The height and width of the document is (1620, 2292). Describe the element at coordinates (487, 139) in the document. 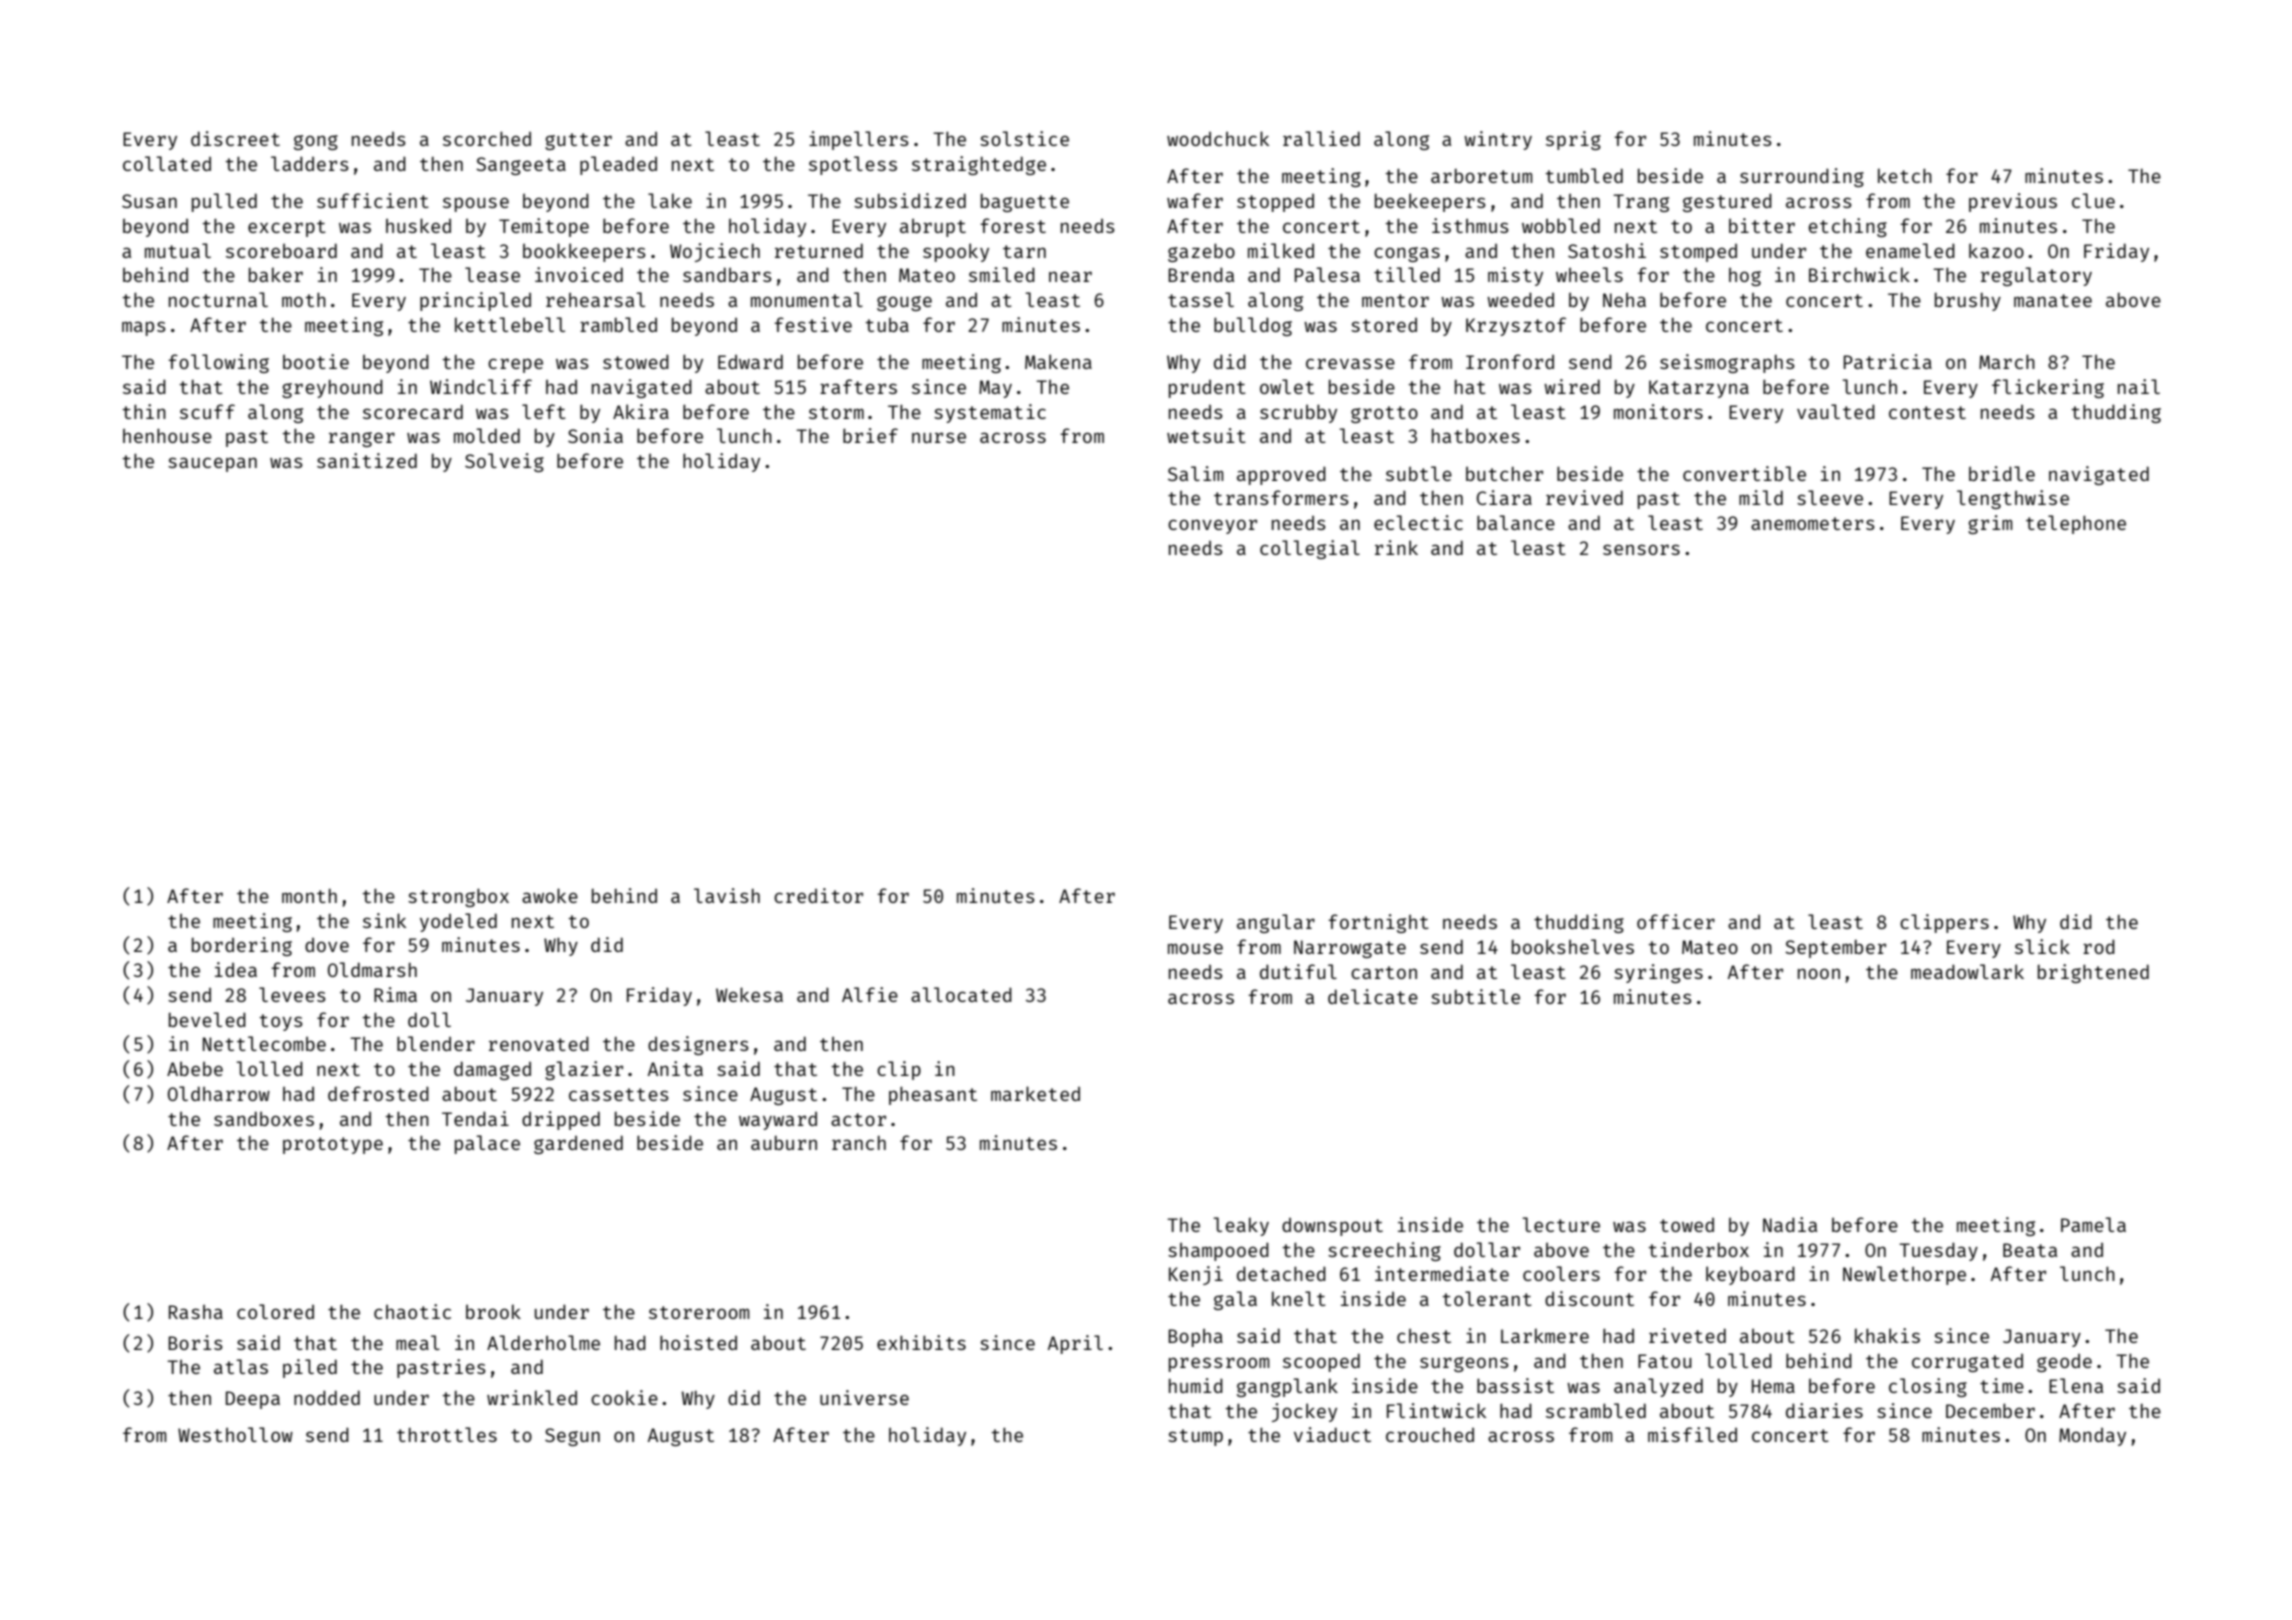

I see `scorched` at that location.
